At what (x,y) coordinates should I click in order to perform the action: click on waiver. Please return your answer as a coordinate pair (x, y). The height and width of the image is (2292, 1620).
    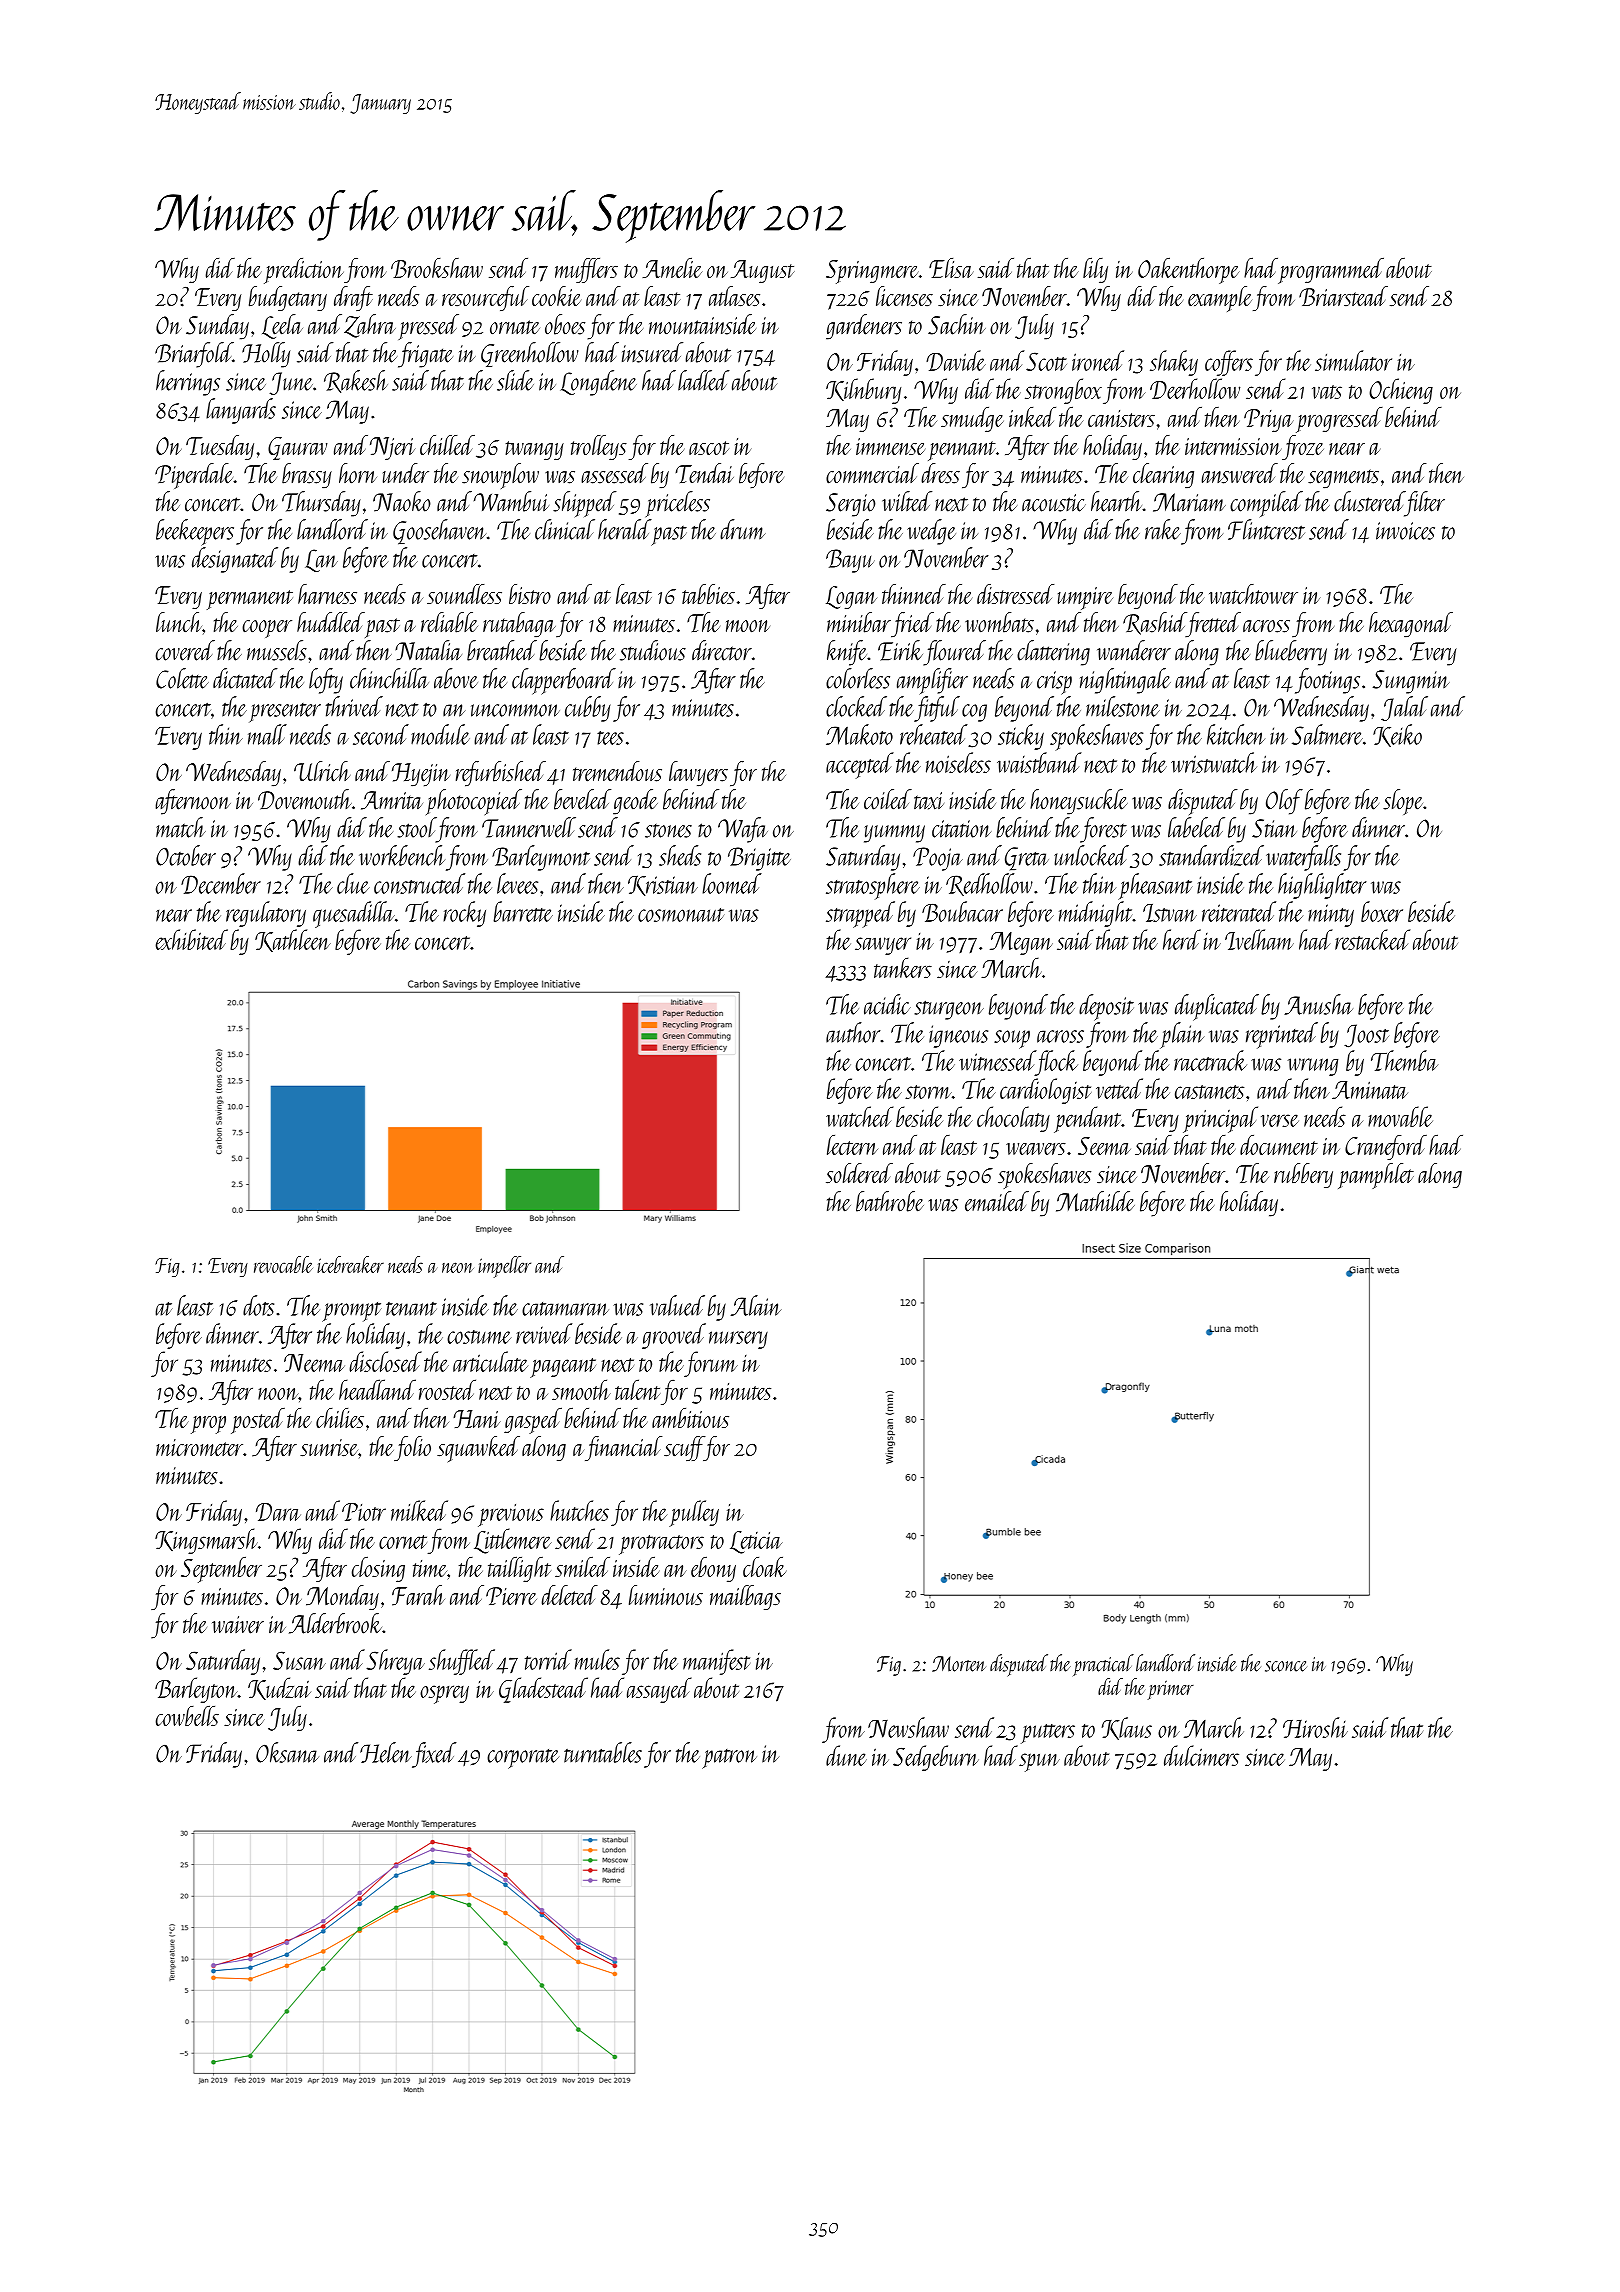
    Looking at the image, I should click on (238, 1625).
